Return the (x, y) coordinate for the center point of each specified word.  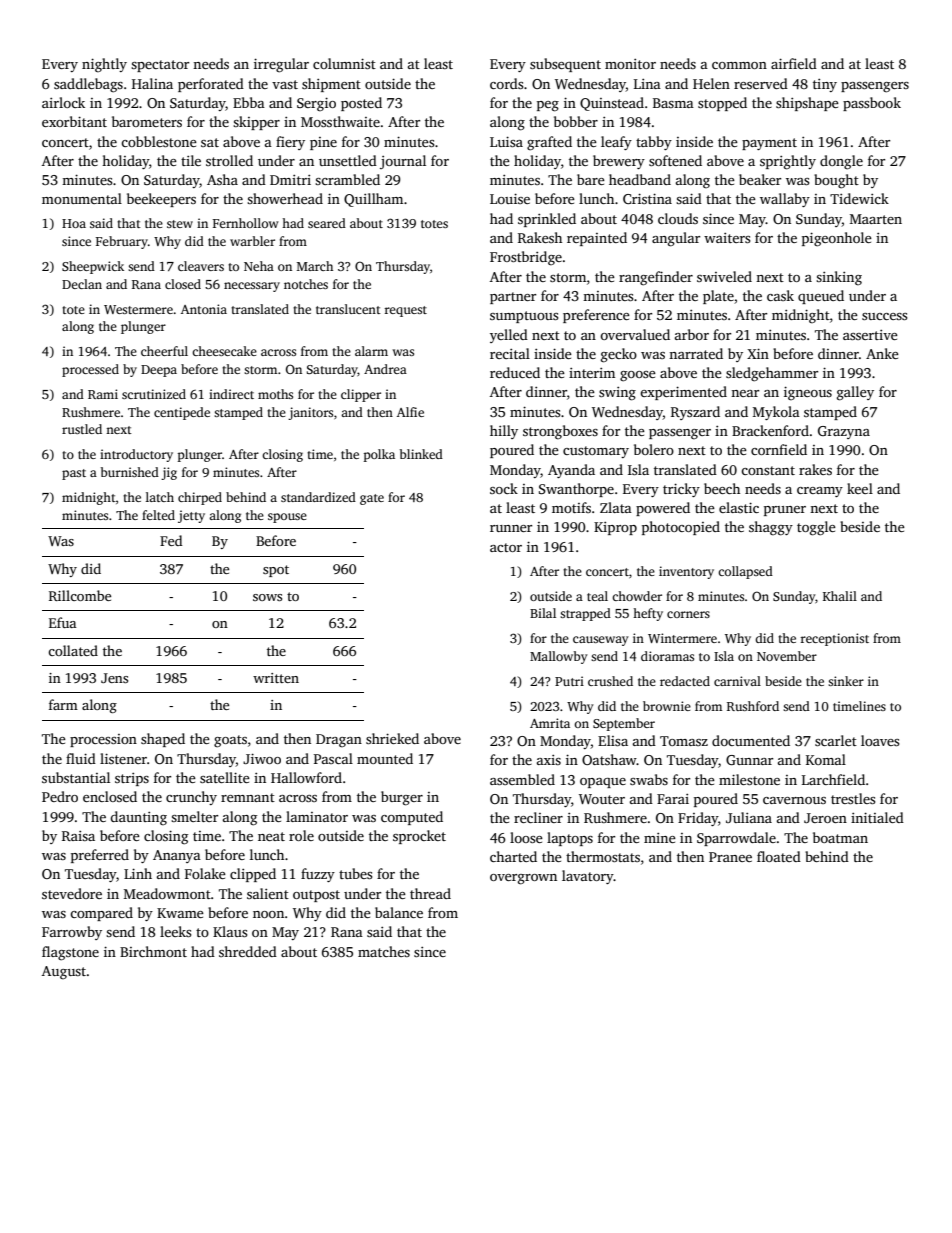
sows (267, 597)
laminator (317, 816)
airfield (794, 63)
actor (506, 547)
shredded (248, 951)
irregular (281, 65)
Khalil (840, 596)
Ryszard (695, 413)
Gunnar (749, 760)
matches (384, 951)
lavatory (588, 877)
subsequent (565, 65)
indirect (231, 394)
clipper (361, 395)
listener (123, 758)
